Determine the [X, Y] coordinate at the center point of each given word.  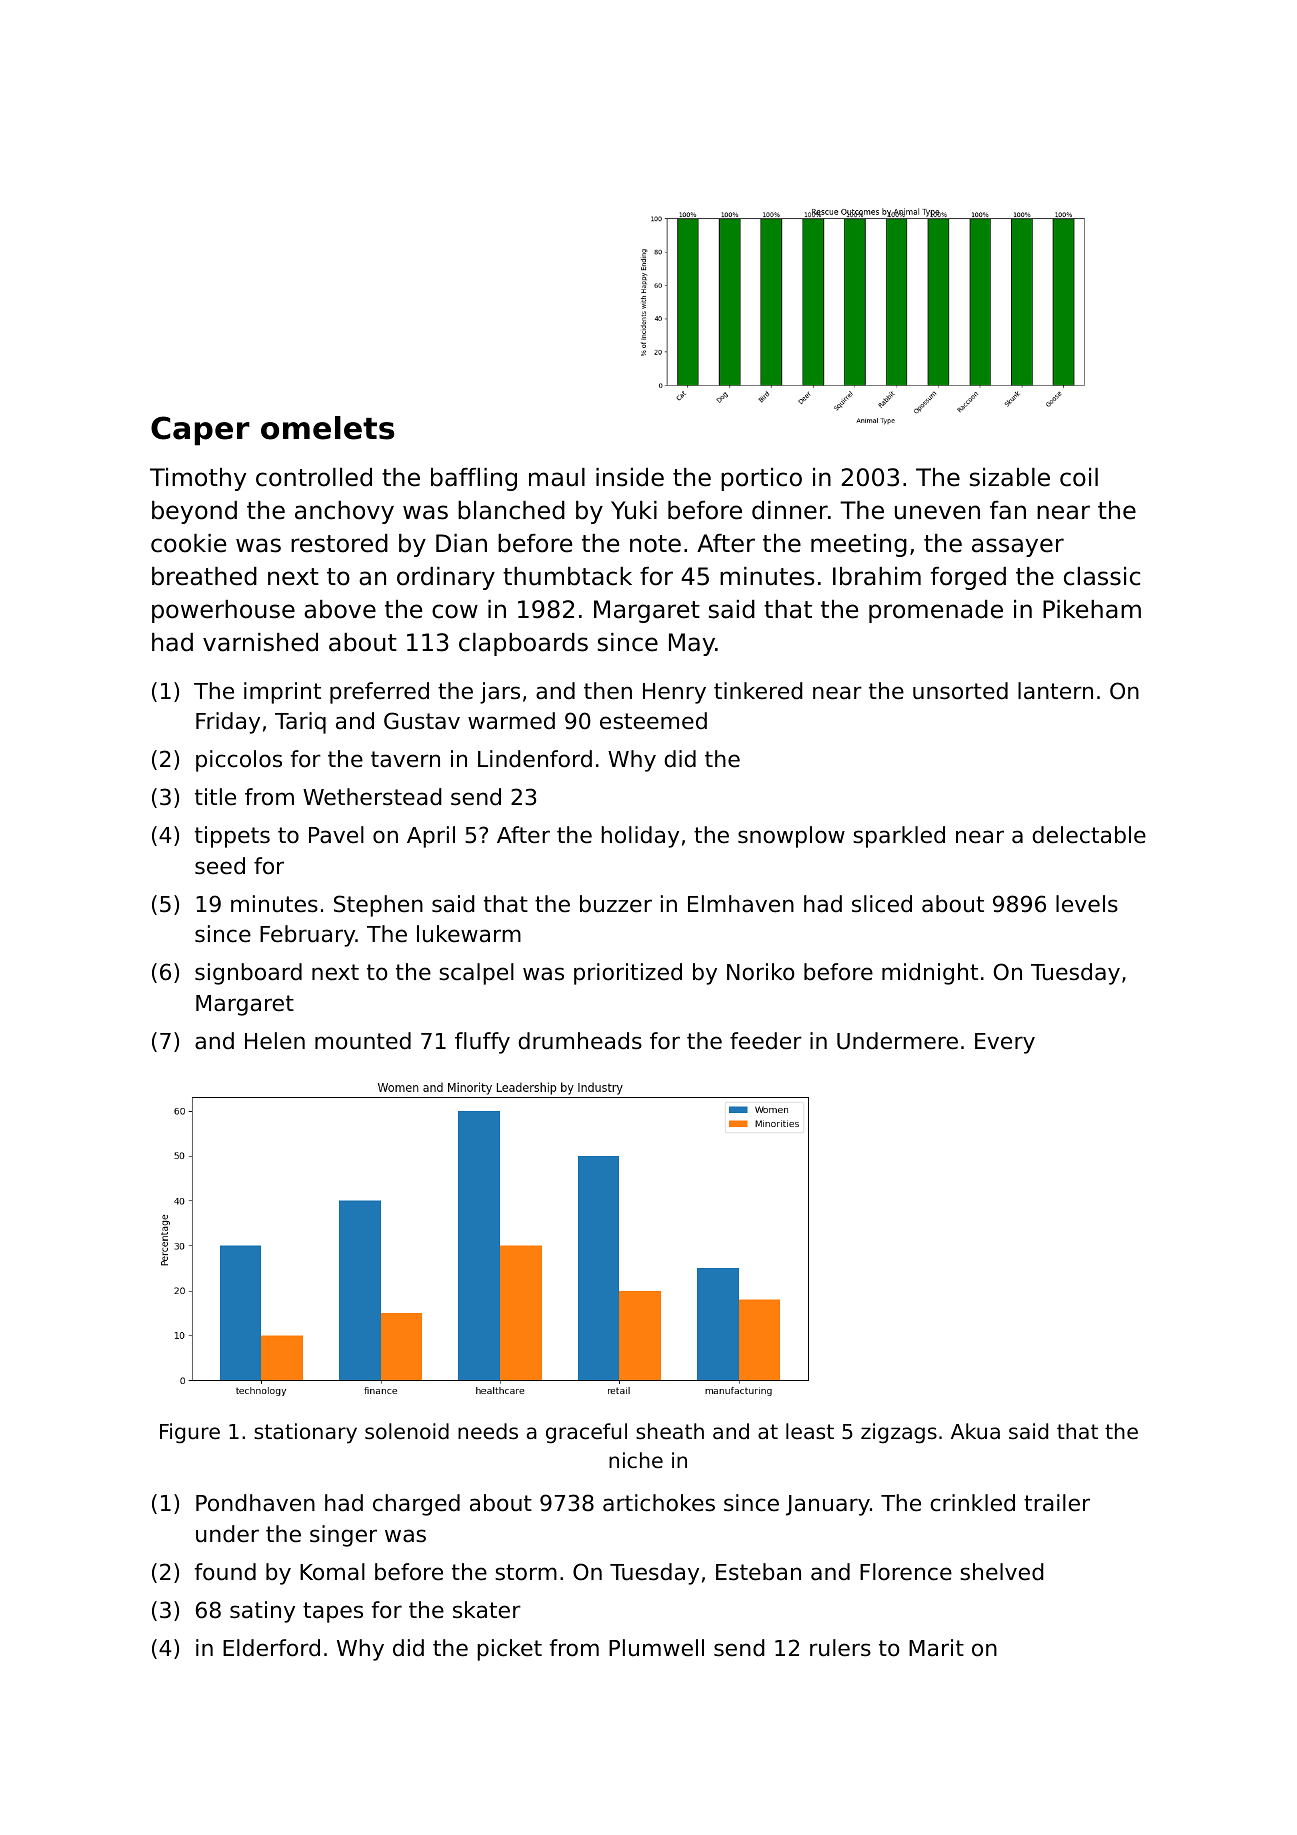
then [608, 691]
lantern [1055, 691]
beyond [194, 512]
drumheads [580, 1041]
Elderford [271, 1648]
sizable [1010, 477]
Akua [975, 1431]
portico [761, 479]
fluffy [482, 1043]
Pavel [336, 835]
